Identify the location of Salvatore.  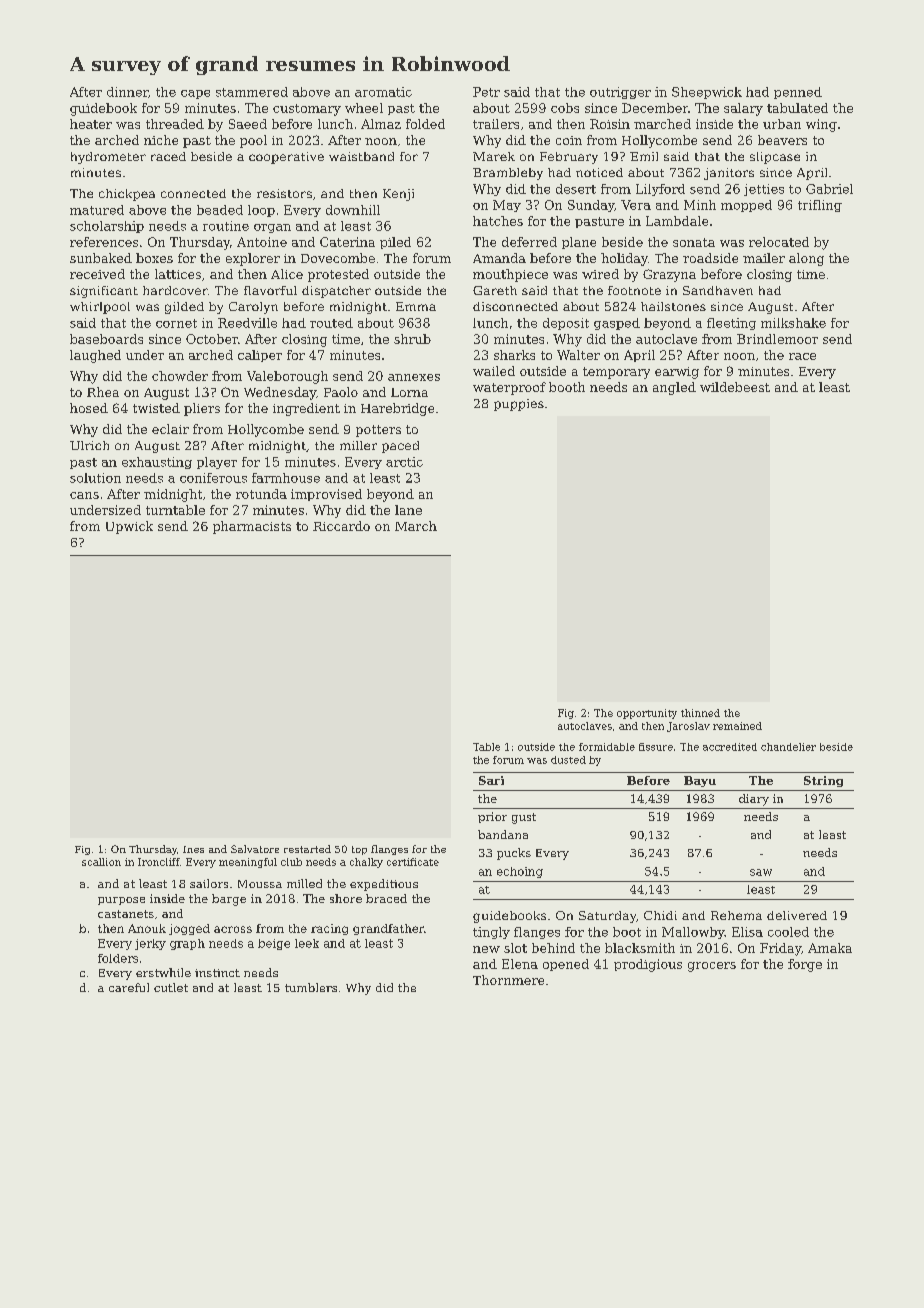
(255, 849).
